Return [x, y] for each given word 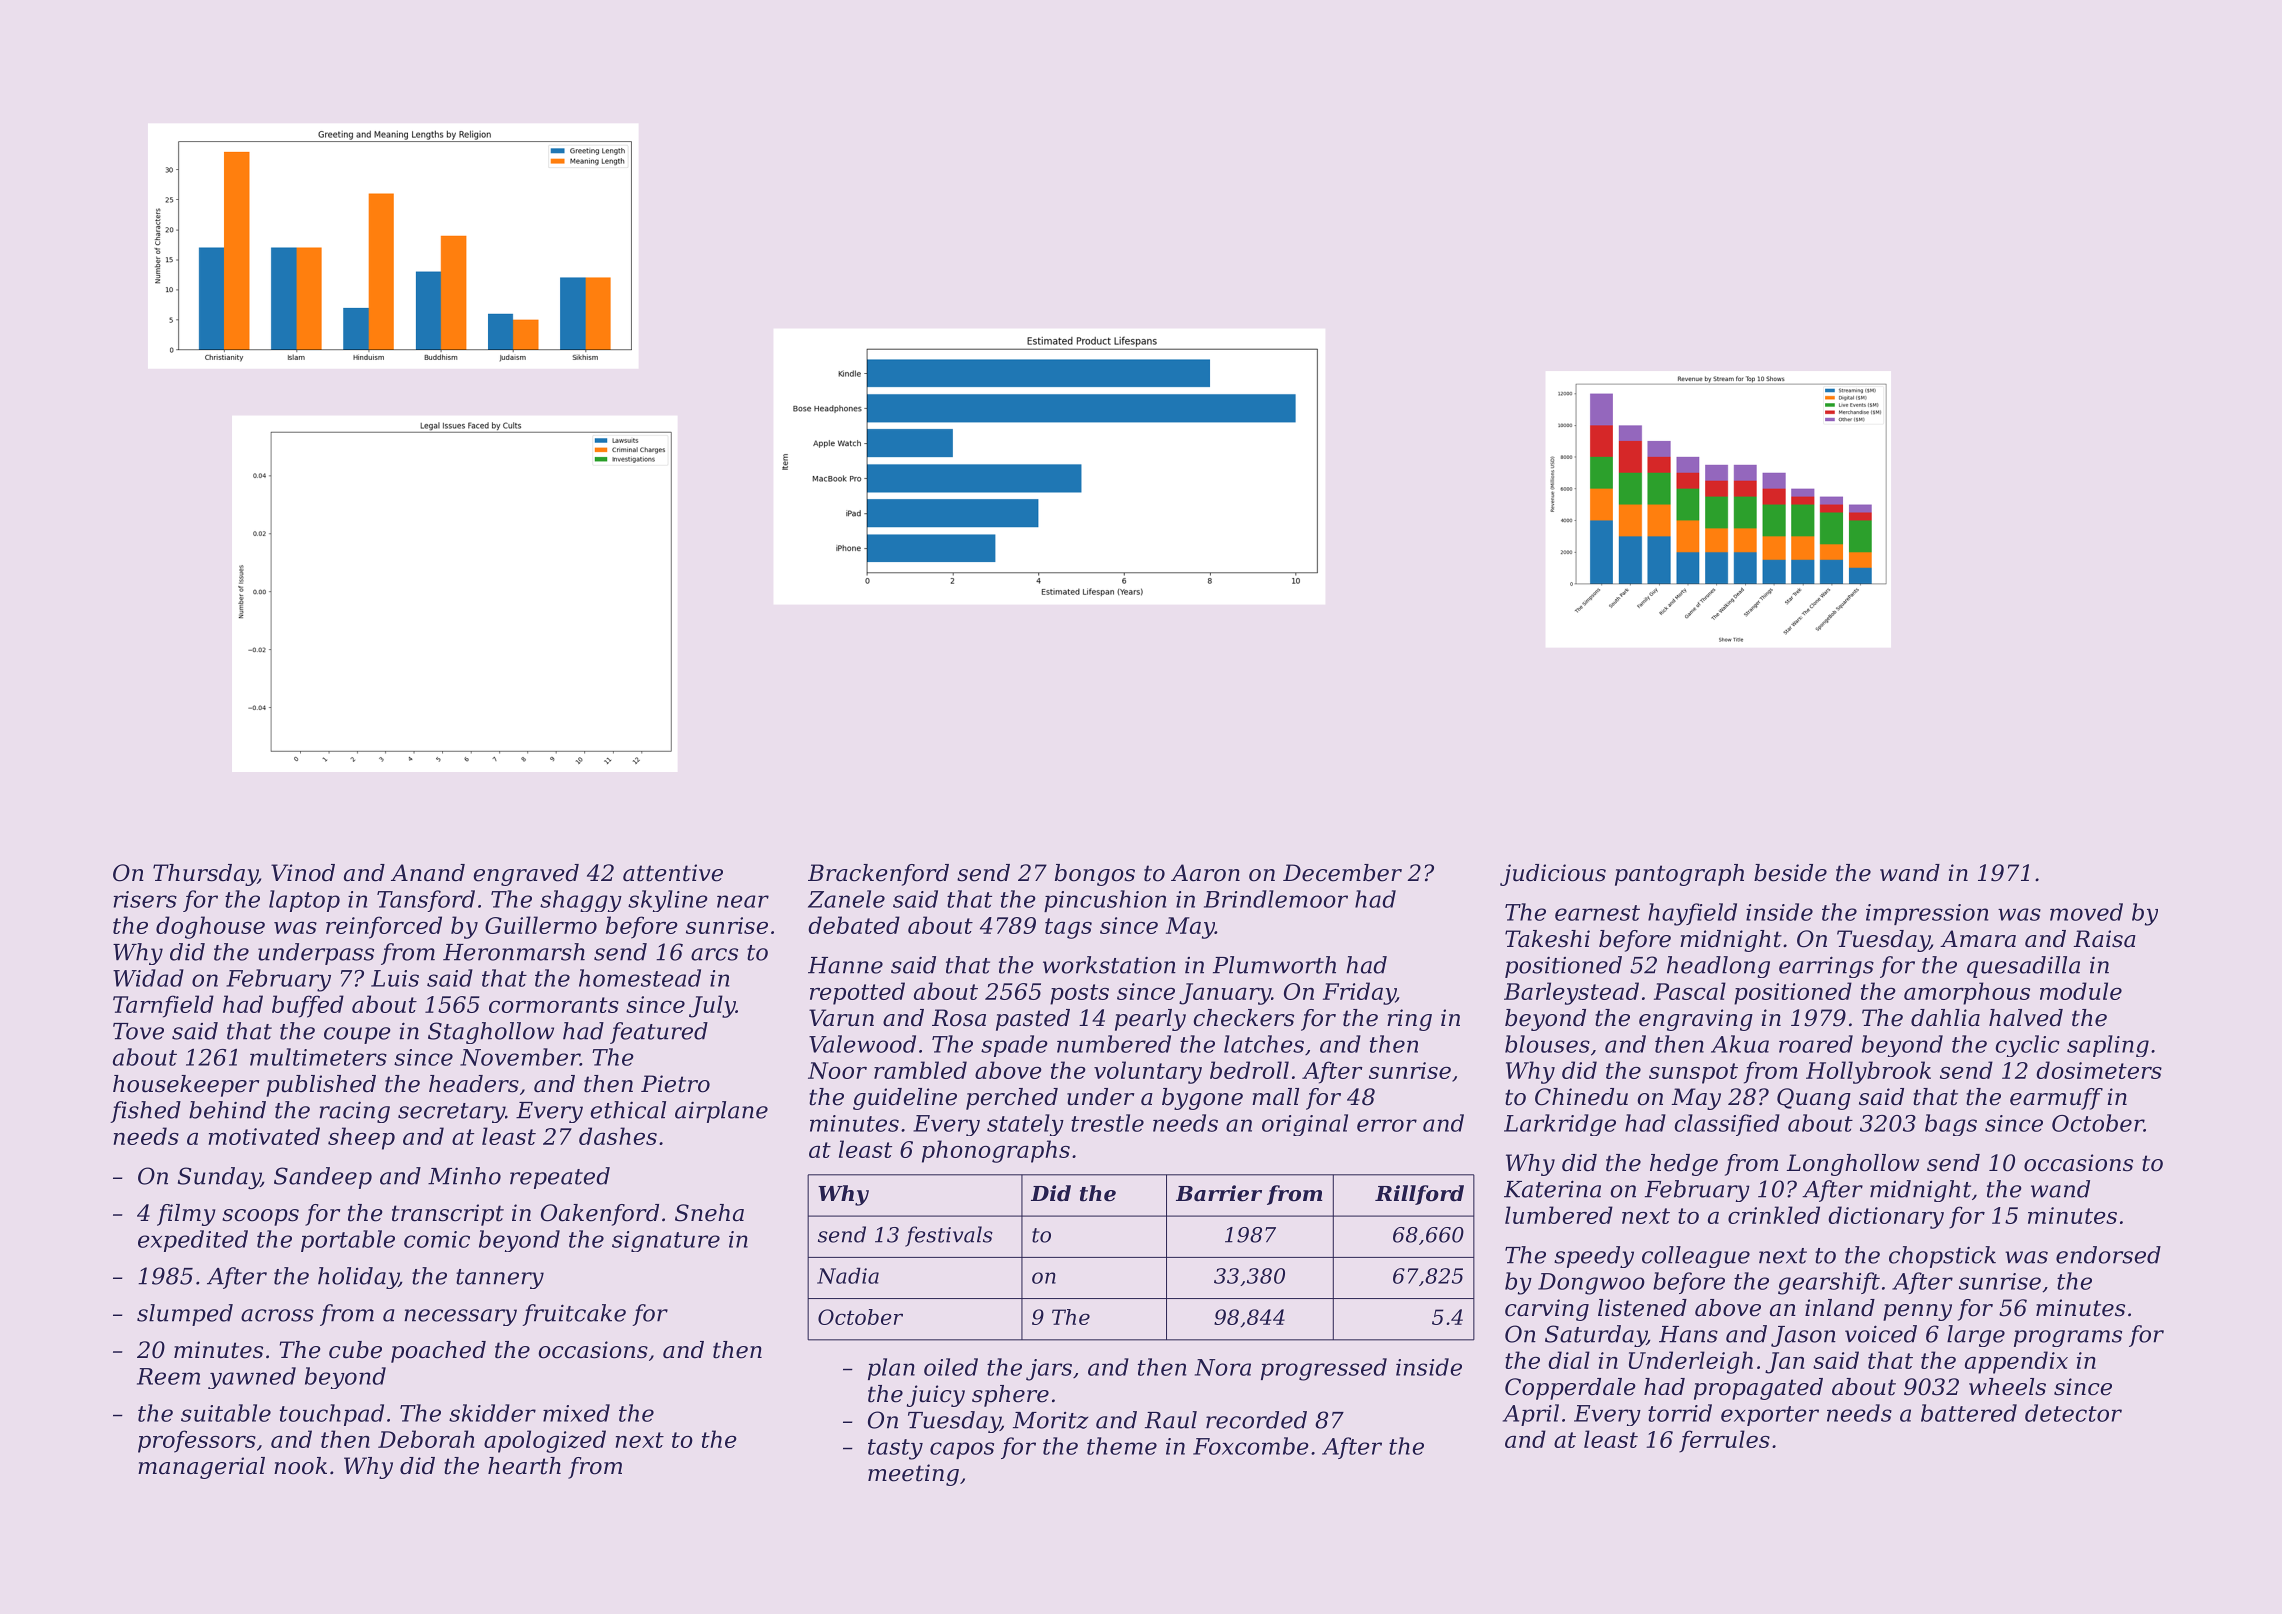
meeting [913, 1475]
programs [2068, 1338]
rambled [920, 1070]
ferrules [1724, 1441]
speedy [1594, 1257]
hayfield [1692, 914]
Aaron [1205, 873]
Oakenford [600, 1215]
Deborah [426, 1439]
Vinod [303, 873]
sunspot [1693, 1073]
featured [659, 1033]
